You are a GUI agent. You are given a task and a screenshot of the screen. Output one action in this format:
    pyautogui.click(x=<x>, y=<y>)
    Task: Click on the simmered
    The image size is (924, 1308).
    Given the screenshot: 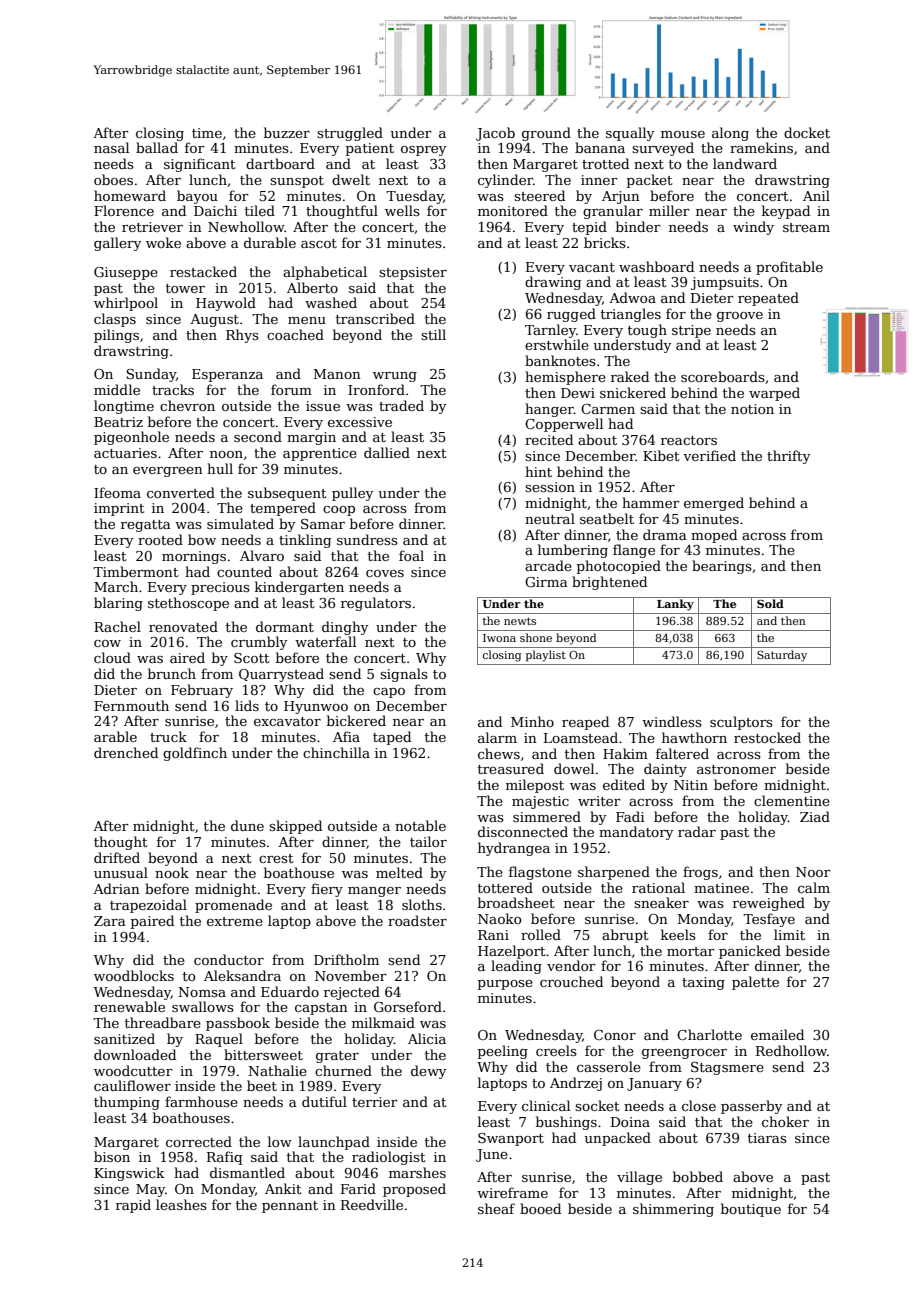 What is the action you would take?
    pyautogui.click(x=547, y=816)
